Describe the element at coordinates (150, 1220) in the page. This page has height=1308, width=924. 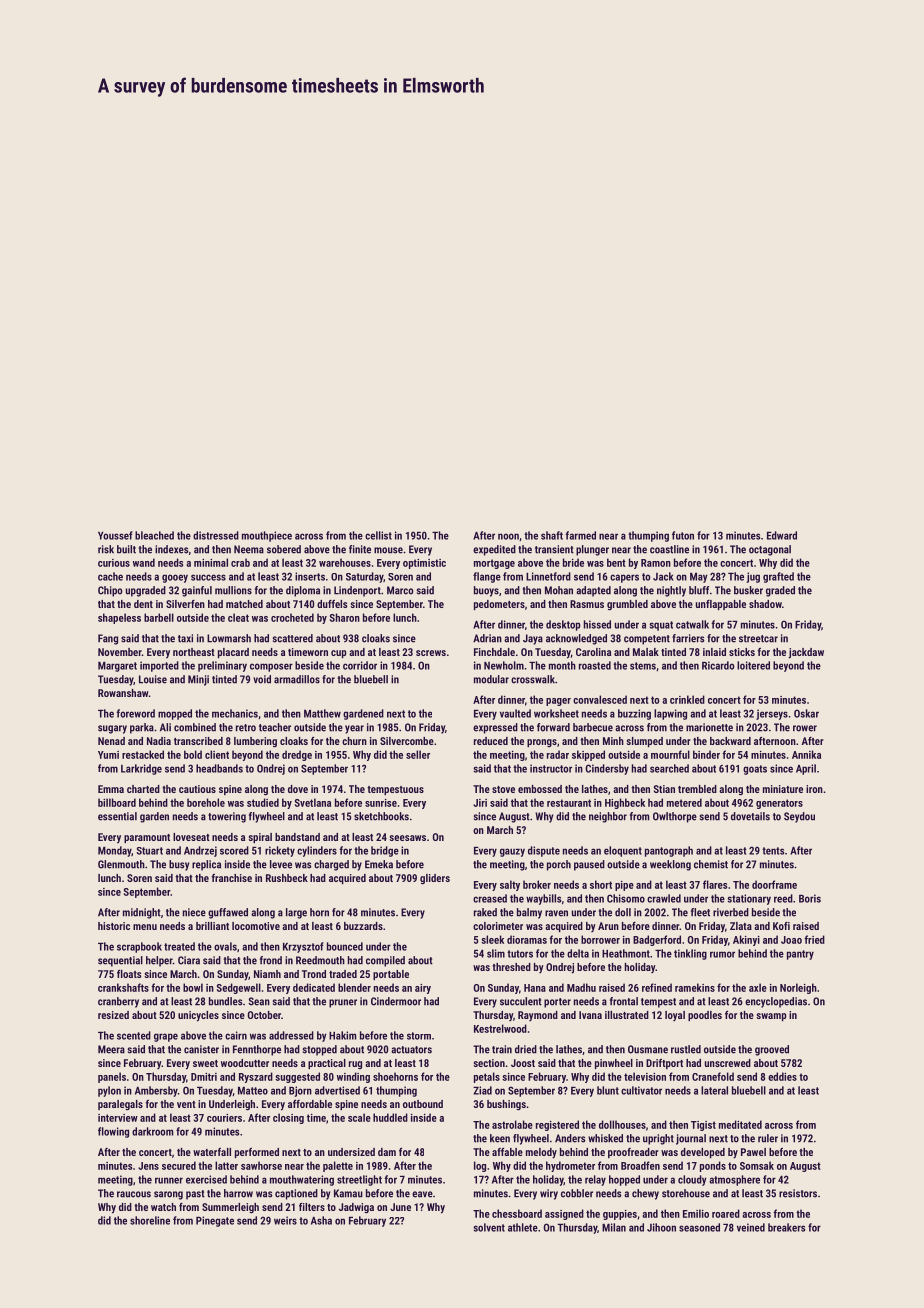
I see `shoreline` at that location.
